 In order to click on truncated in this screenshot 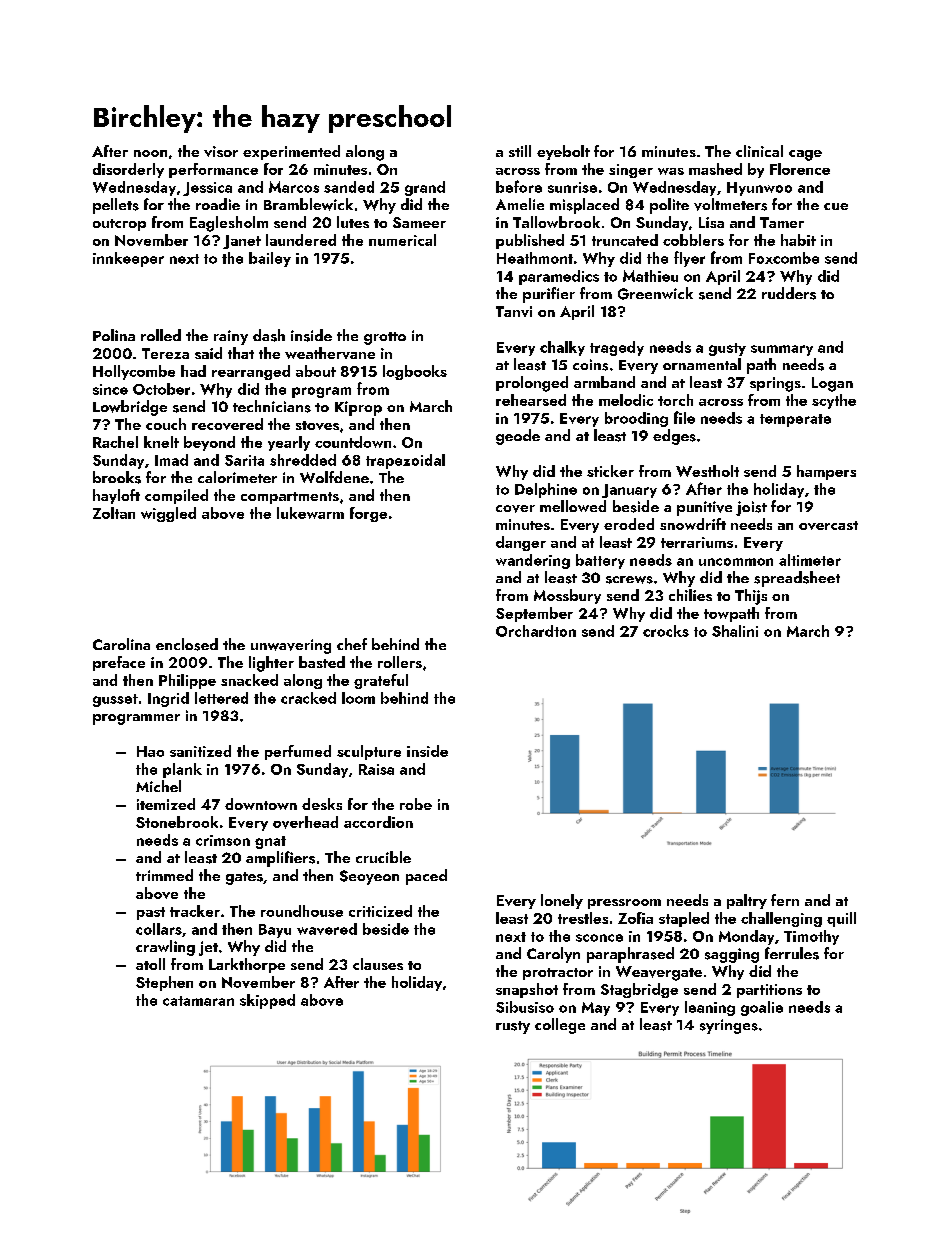, I will do `click(625, 240)`.
